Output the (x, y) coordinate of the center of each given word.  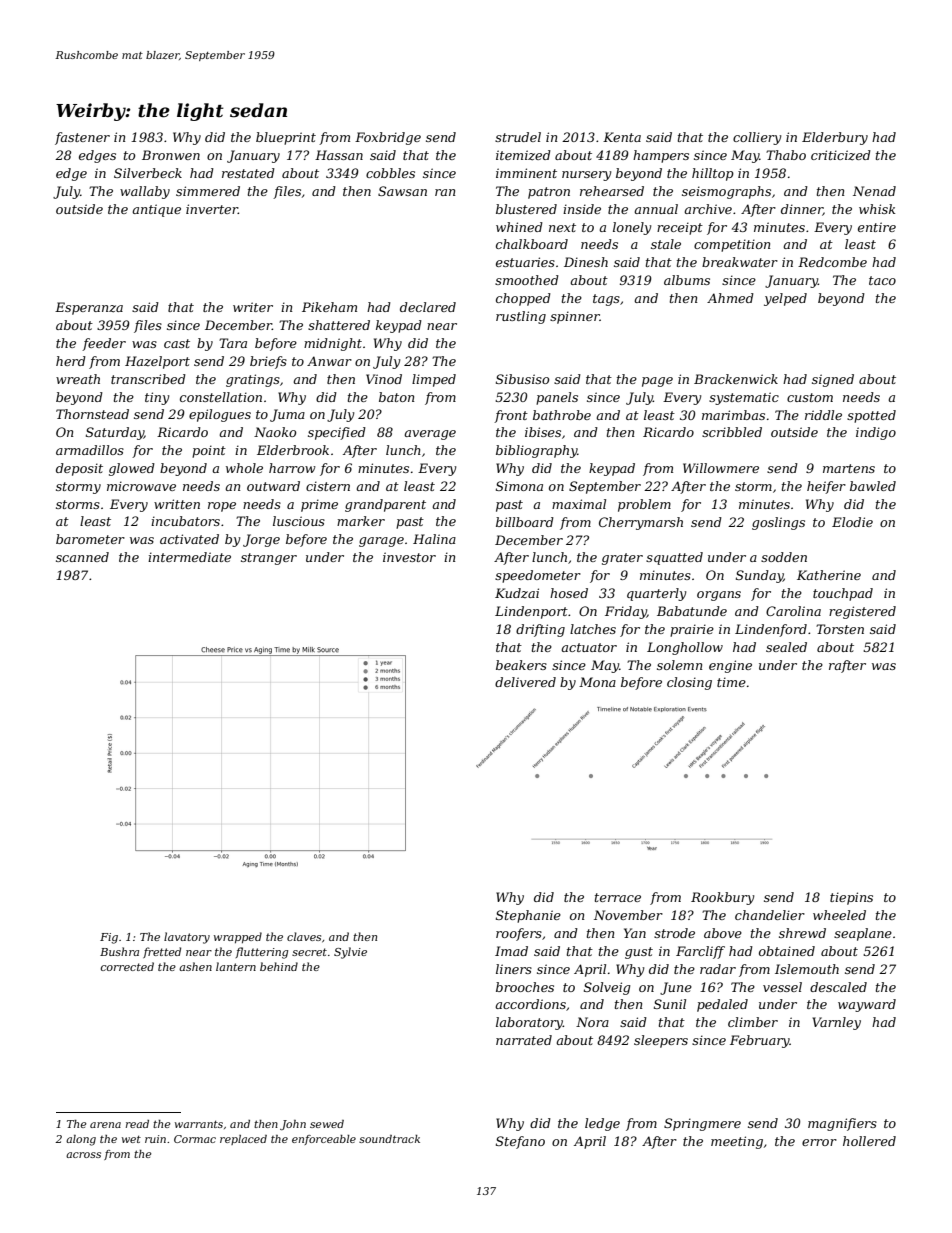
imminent (526, 173)
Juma (287, 415)
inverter (212, 209)
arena (105, 1125)
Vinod (384, 379)
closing (689, 683)
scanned (82, 557)
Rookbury (722, 898)
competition (732, 245)
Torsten (840, 629)
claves (304, 936)
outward (273, 486)
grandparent (385, 505)
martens (849, 468)
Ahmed (730, 298)
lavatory (187, 938)
